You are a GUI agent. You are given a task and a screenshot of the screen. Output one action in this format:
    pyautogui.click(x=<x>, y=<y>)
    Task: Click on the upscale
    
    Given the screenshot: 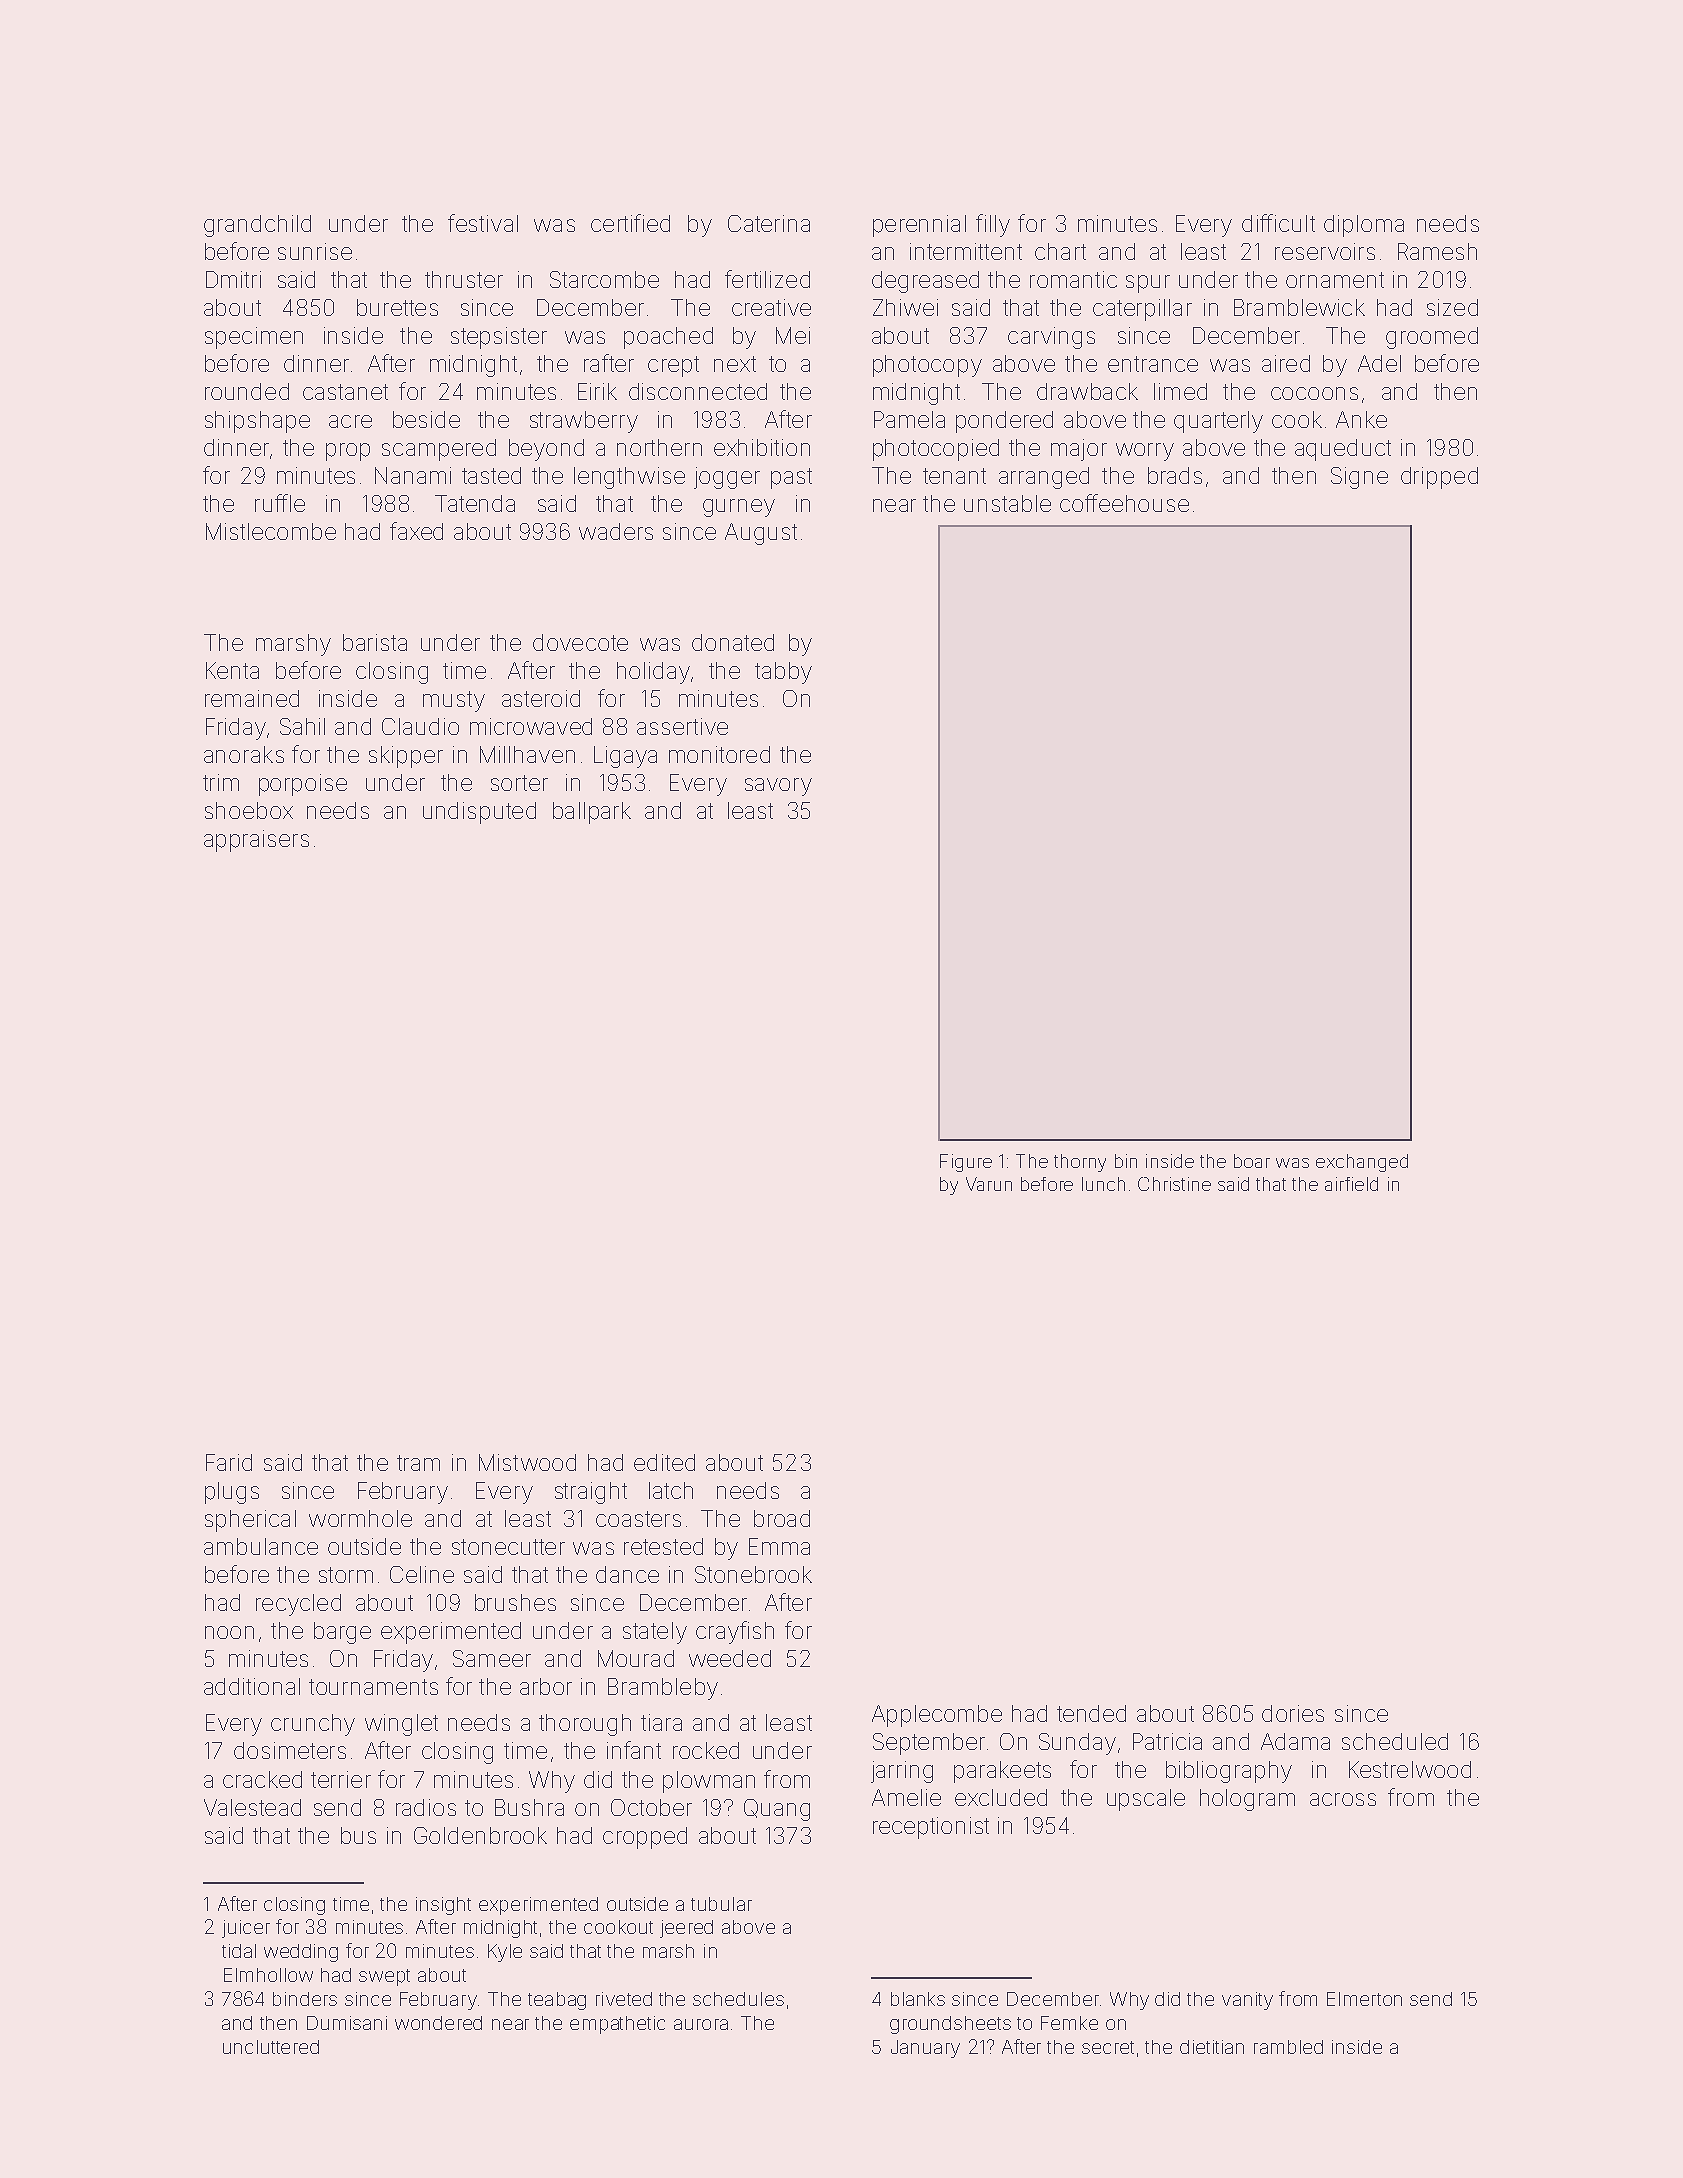 What is the action you would take?
    pyautogui.click(x=1146, y=1800)
